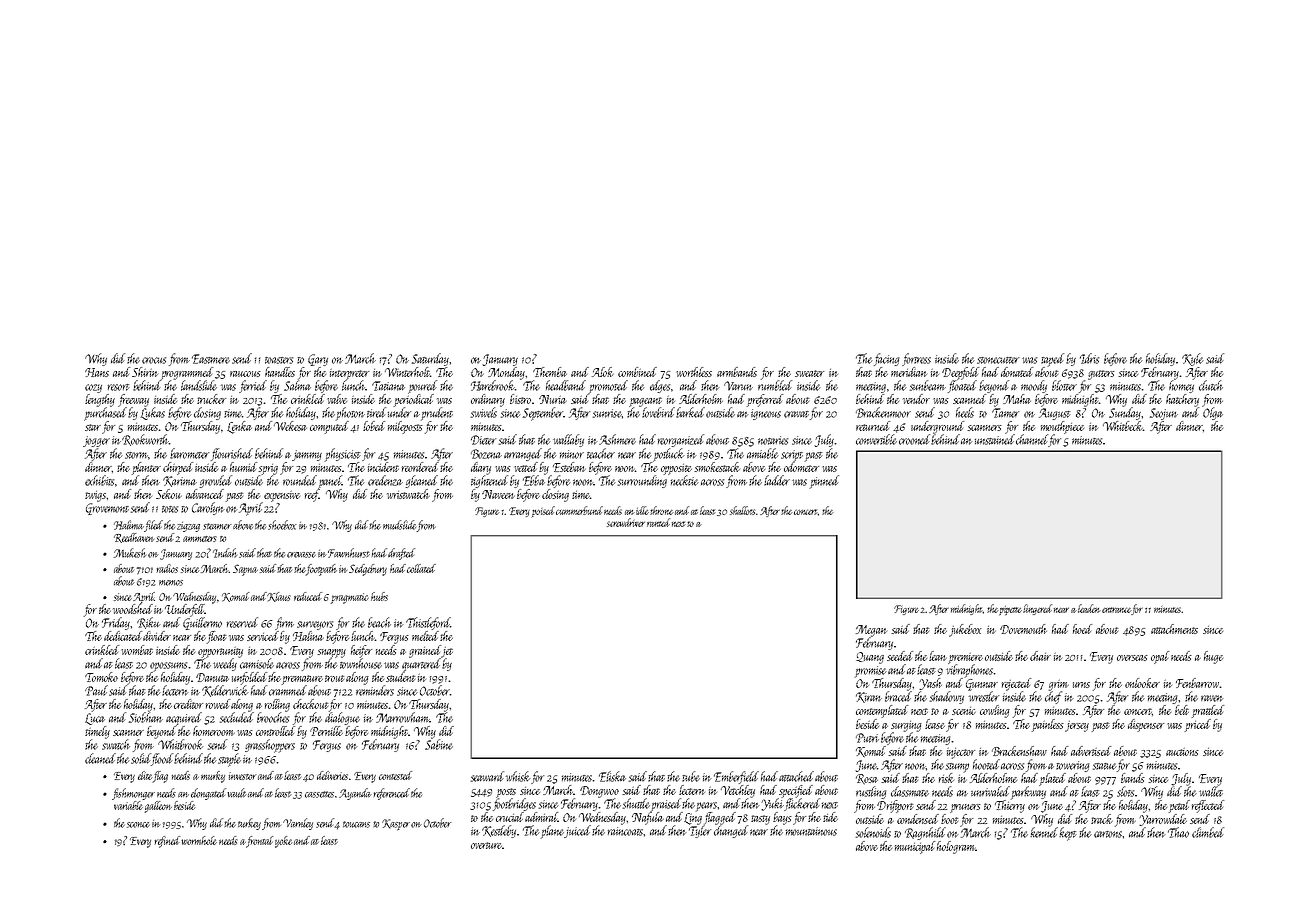 The width and height of the page is (1308, 924). Describe the element at coordinates (167, 842) in the page. I see `refined` at that location.
